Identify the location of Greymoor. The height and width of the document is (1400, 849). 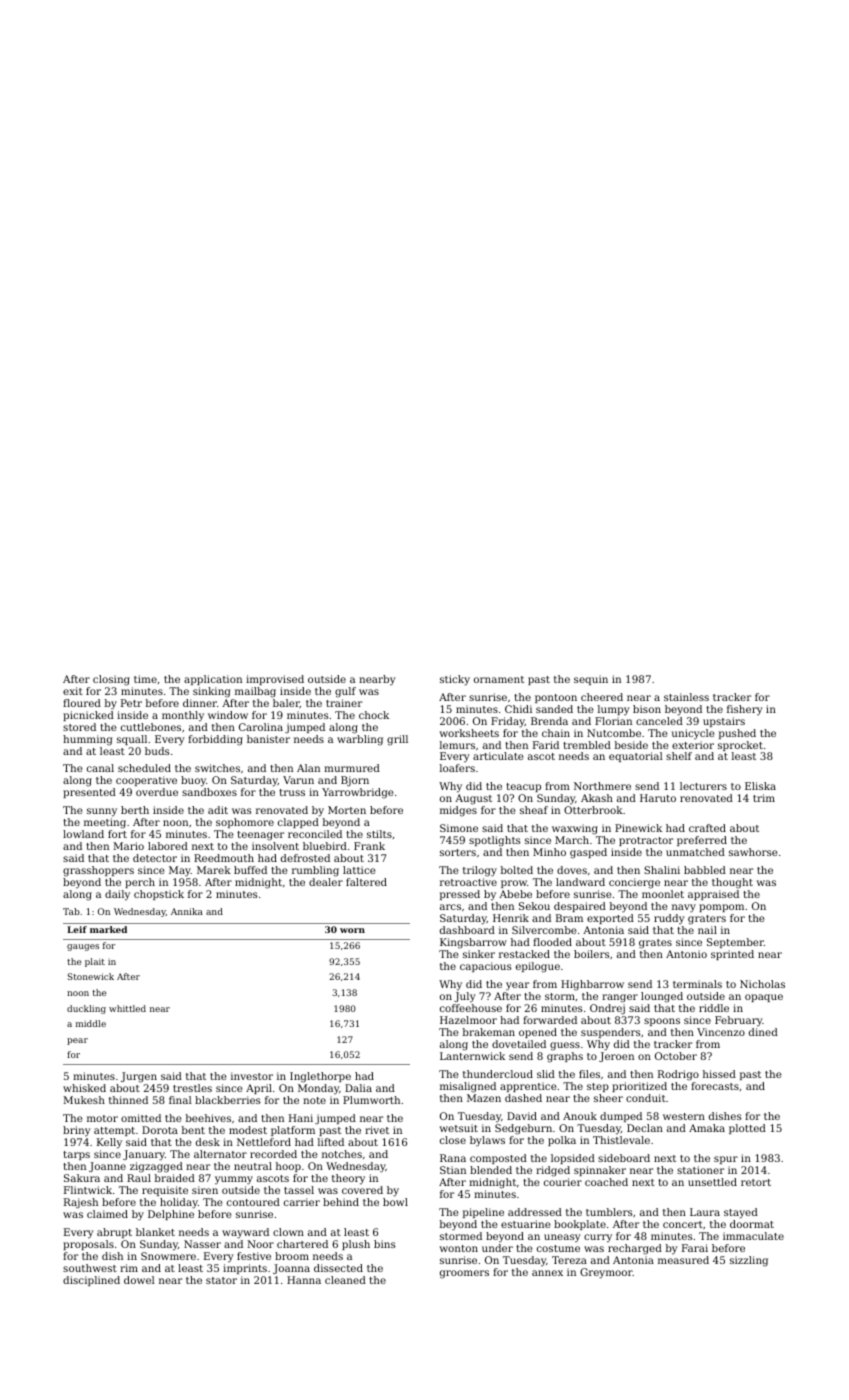
(606, 1273).
